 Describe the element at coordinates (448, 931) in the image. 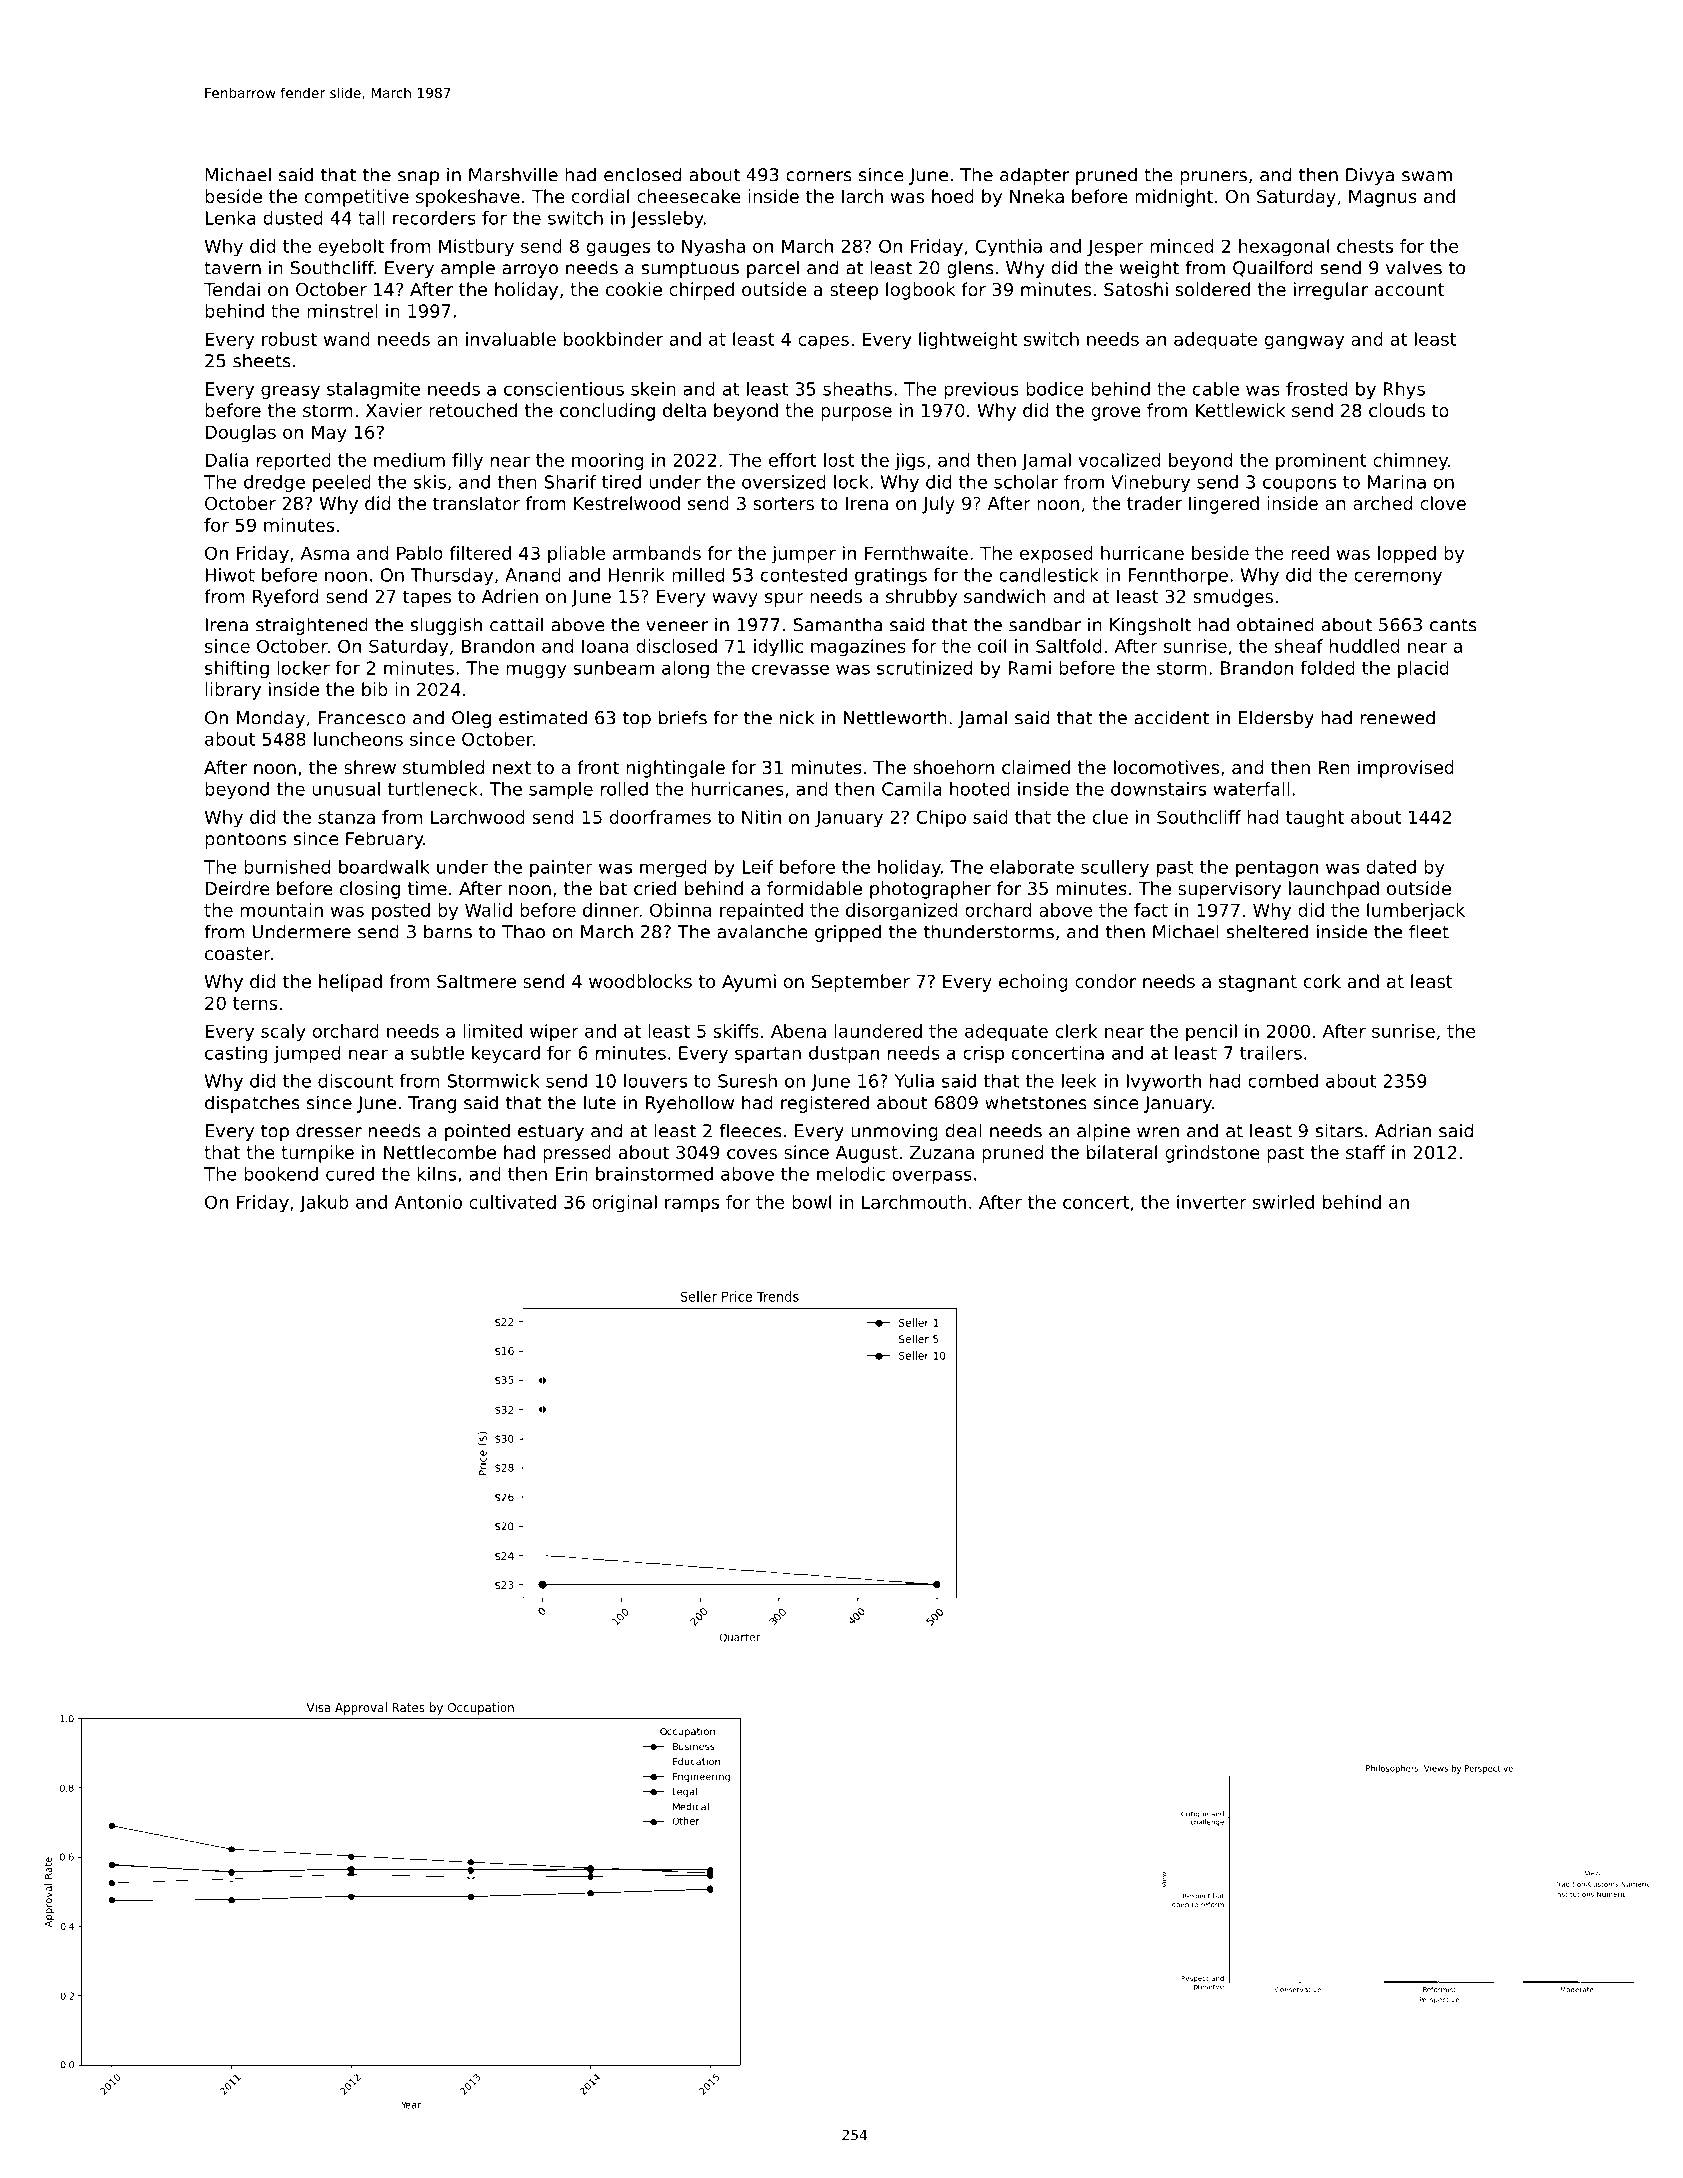

I see `barns` at that location.
